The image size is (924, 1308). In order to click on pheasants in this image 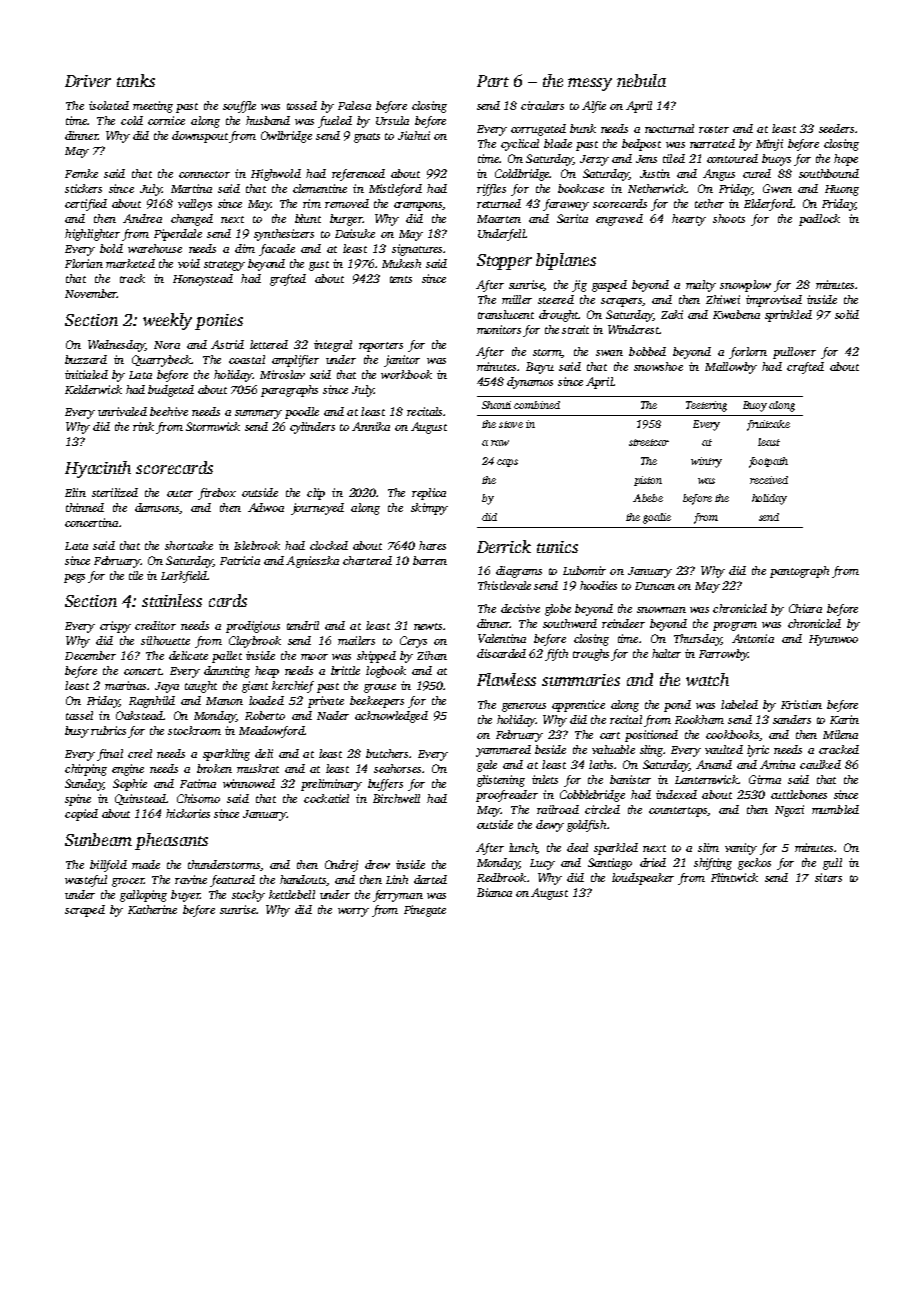, I will do `click(171, 841)`.
